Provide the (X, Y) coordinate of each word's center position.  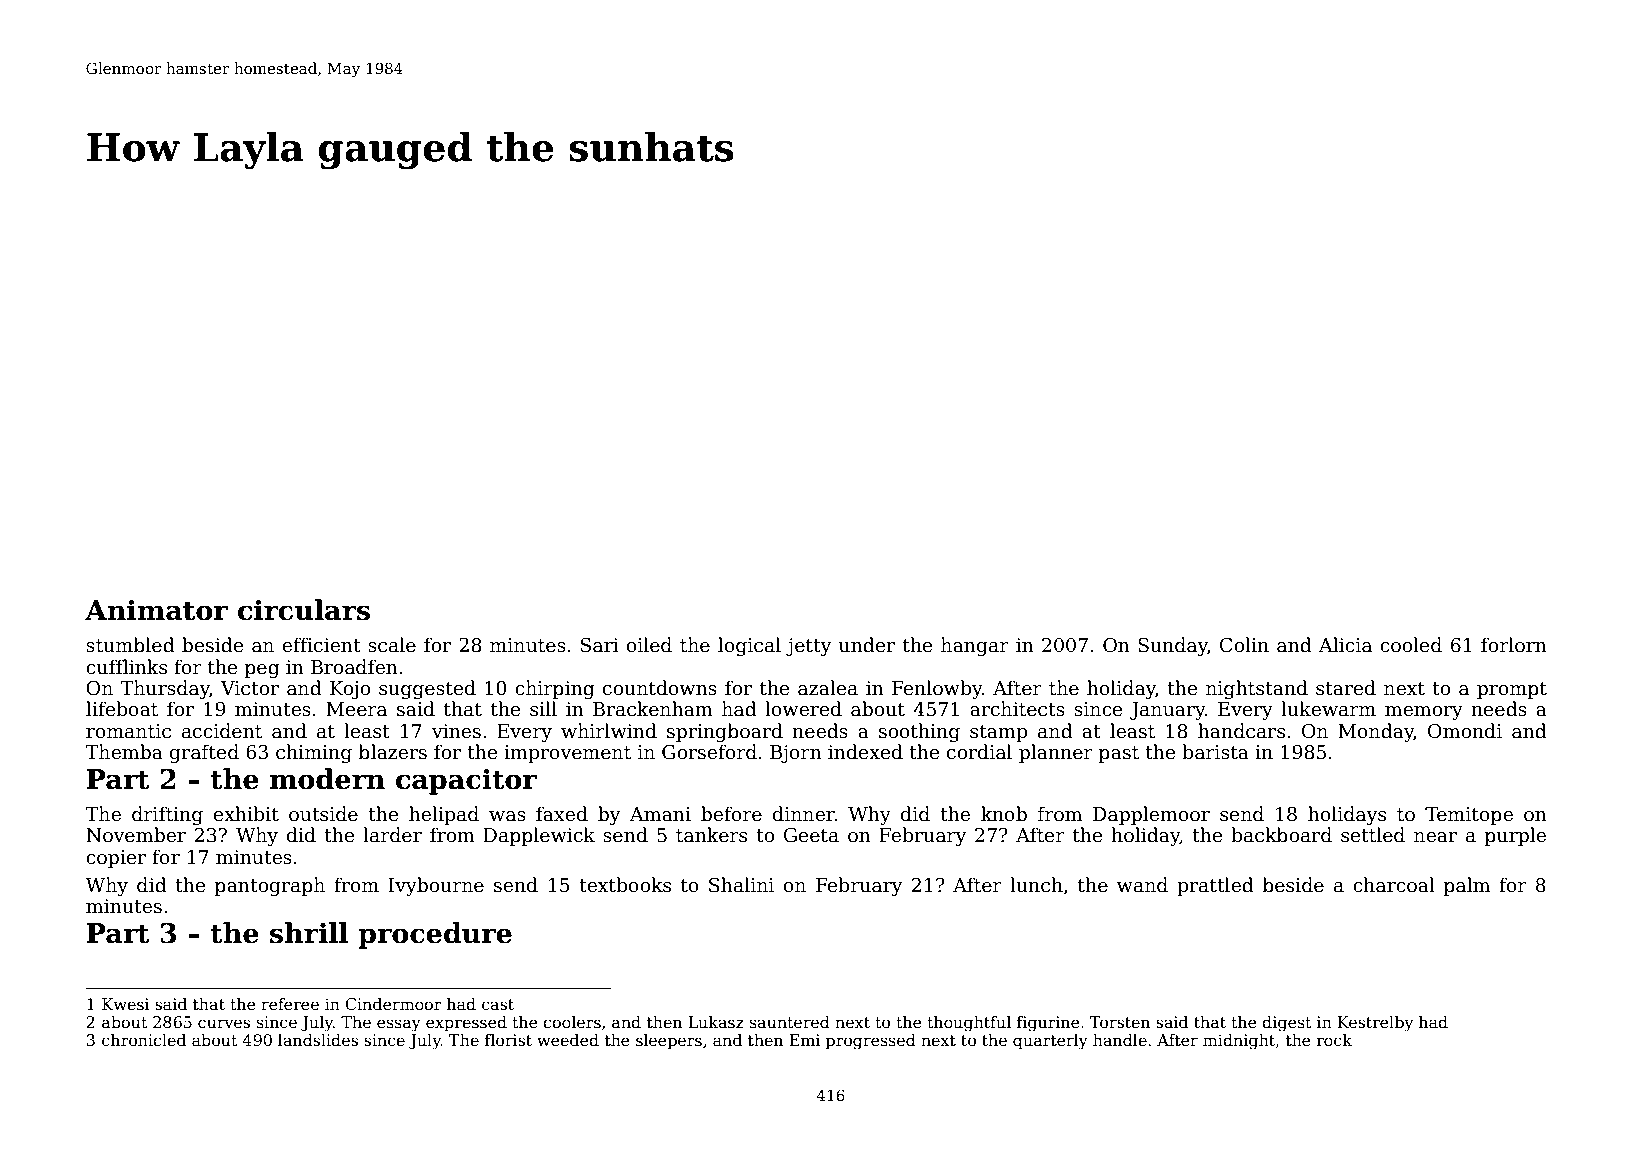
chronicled (144, 1040)
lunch (1036, 885)
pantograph (270, 886)
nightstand (1257, 689)
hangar (975, 646)
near (1435, 837)
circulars (304, 610)
